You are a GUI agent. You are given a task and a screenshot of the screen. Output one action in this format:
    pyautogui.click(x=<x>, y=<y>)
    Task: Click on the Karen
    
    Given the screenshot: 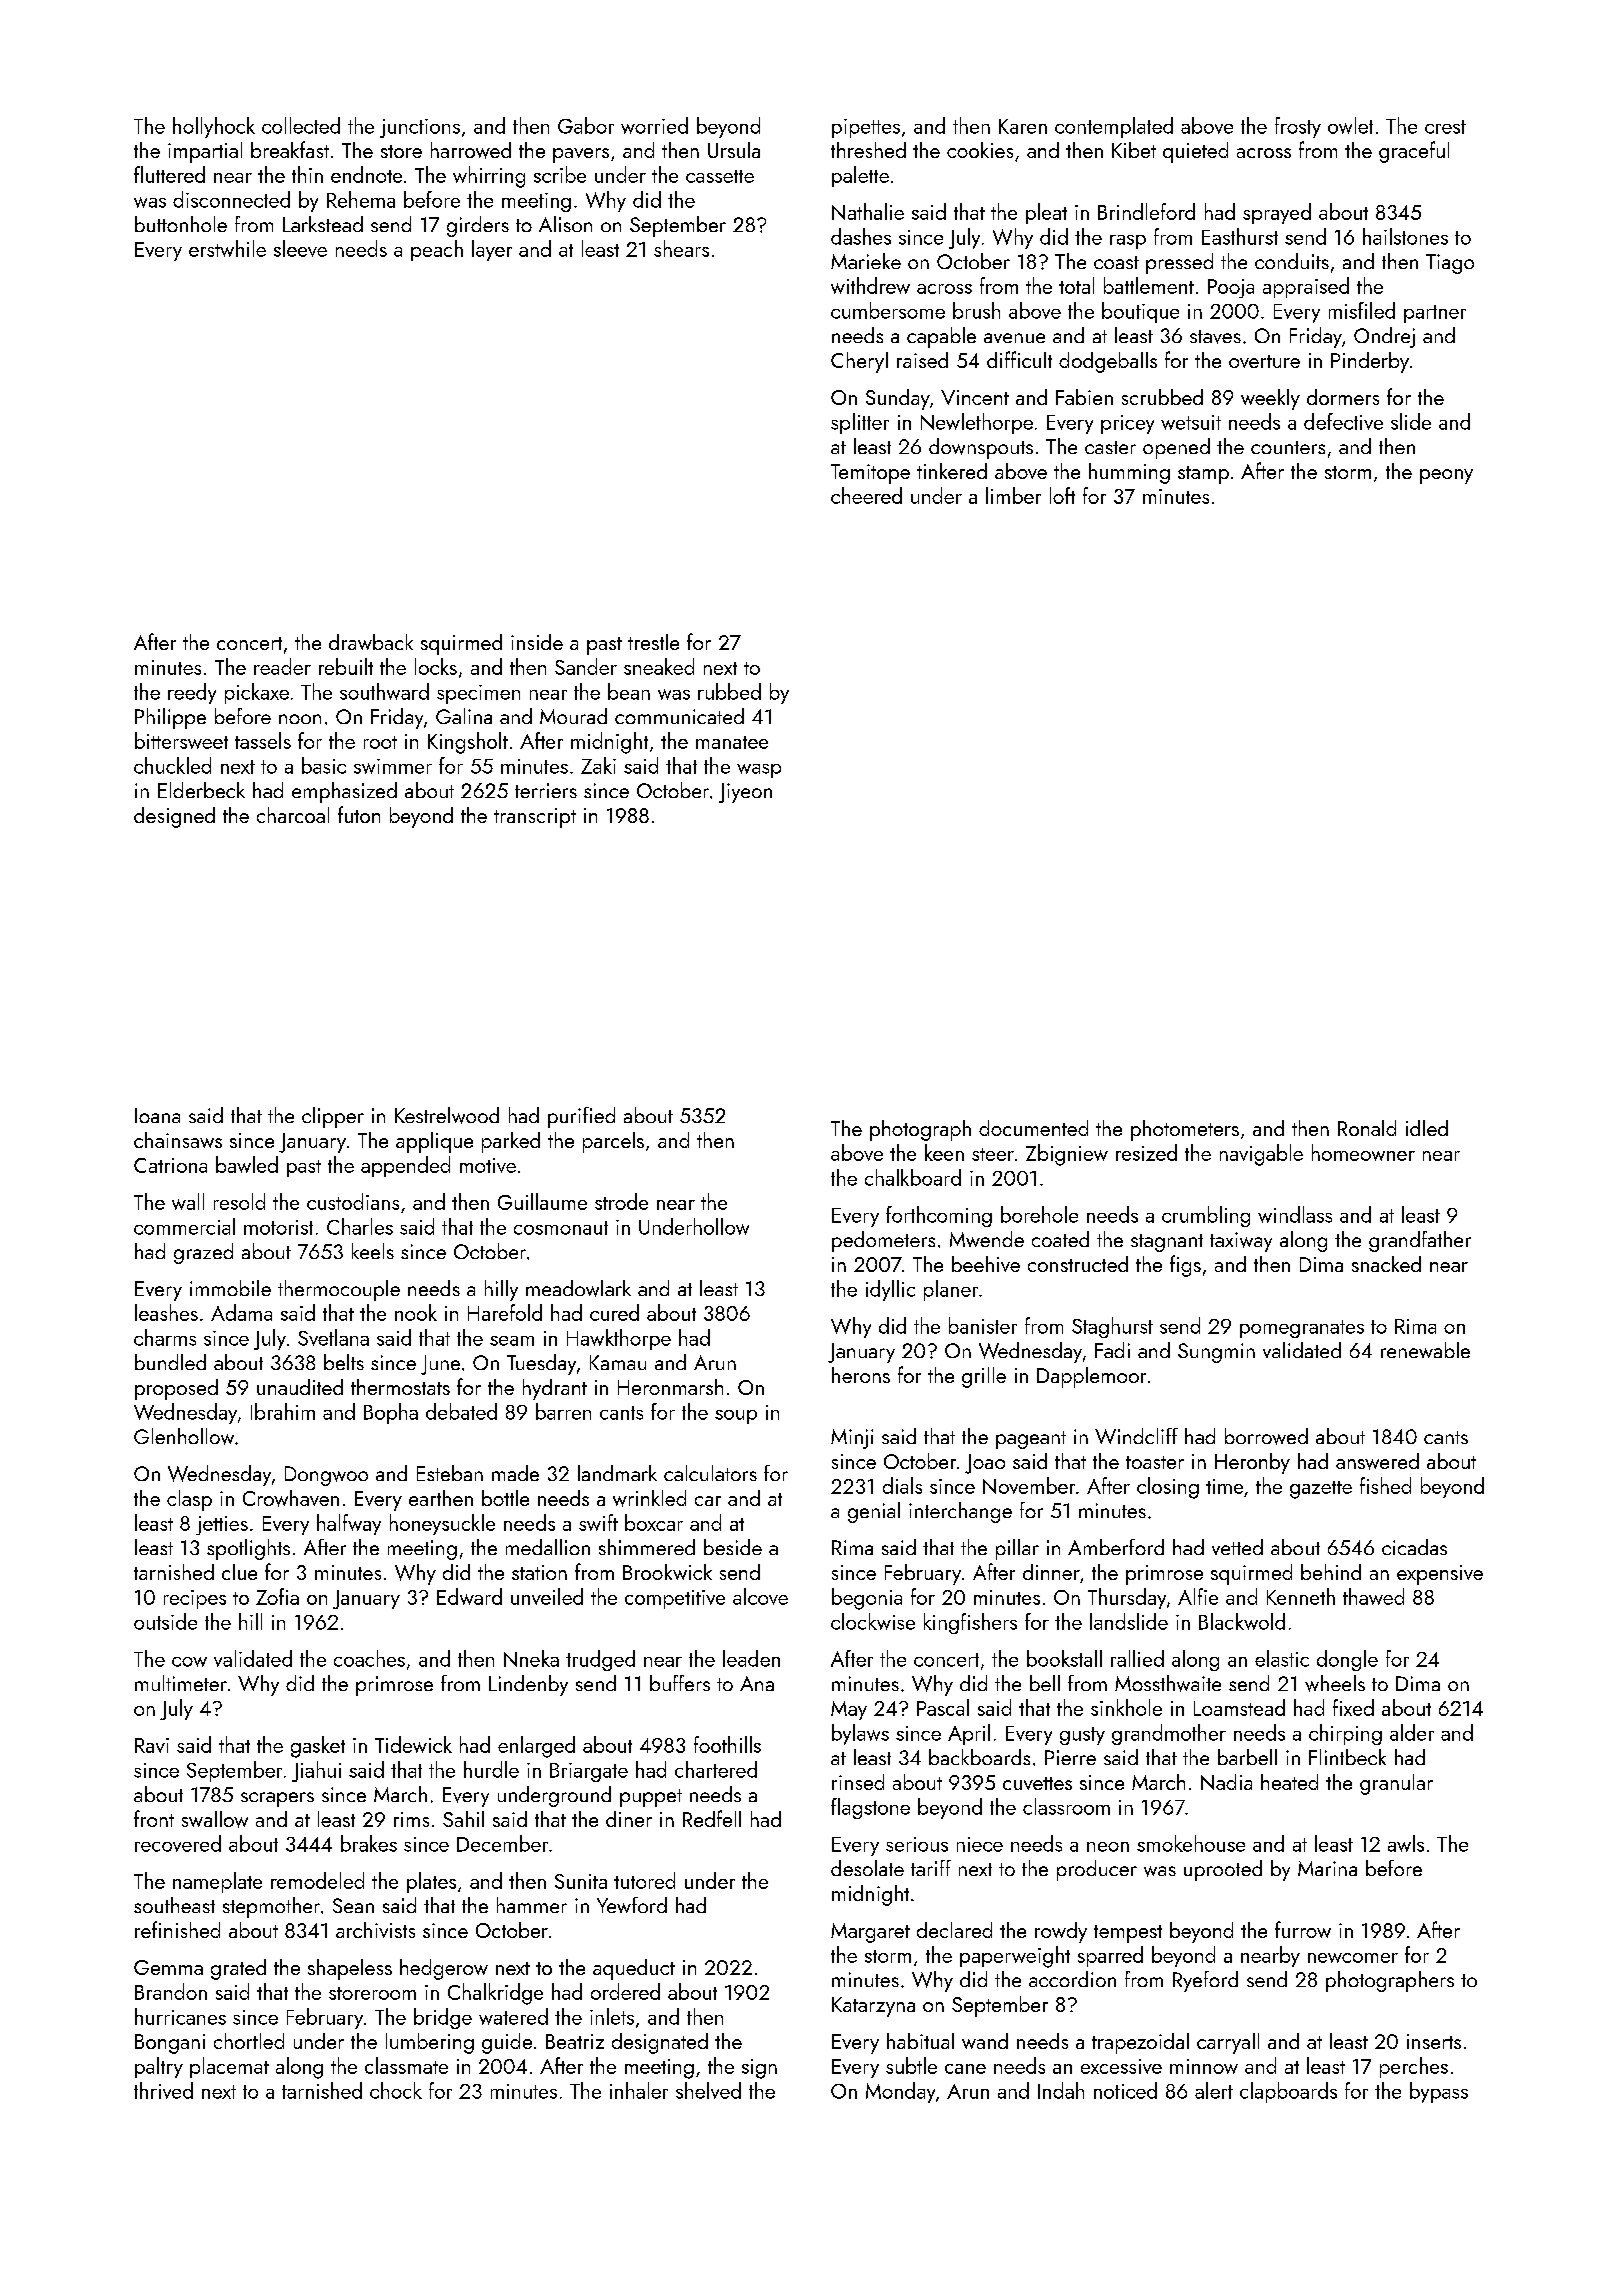 What is the action you would take?
    pyautogui.click(x=1023, y=126)
